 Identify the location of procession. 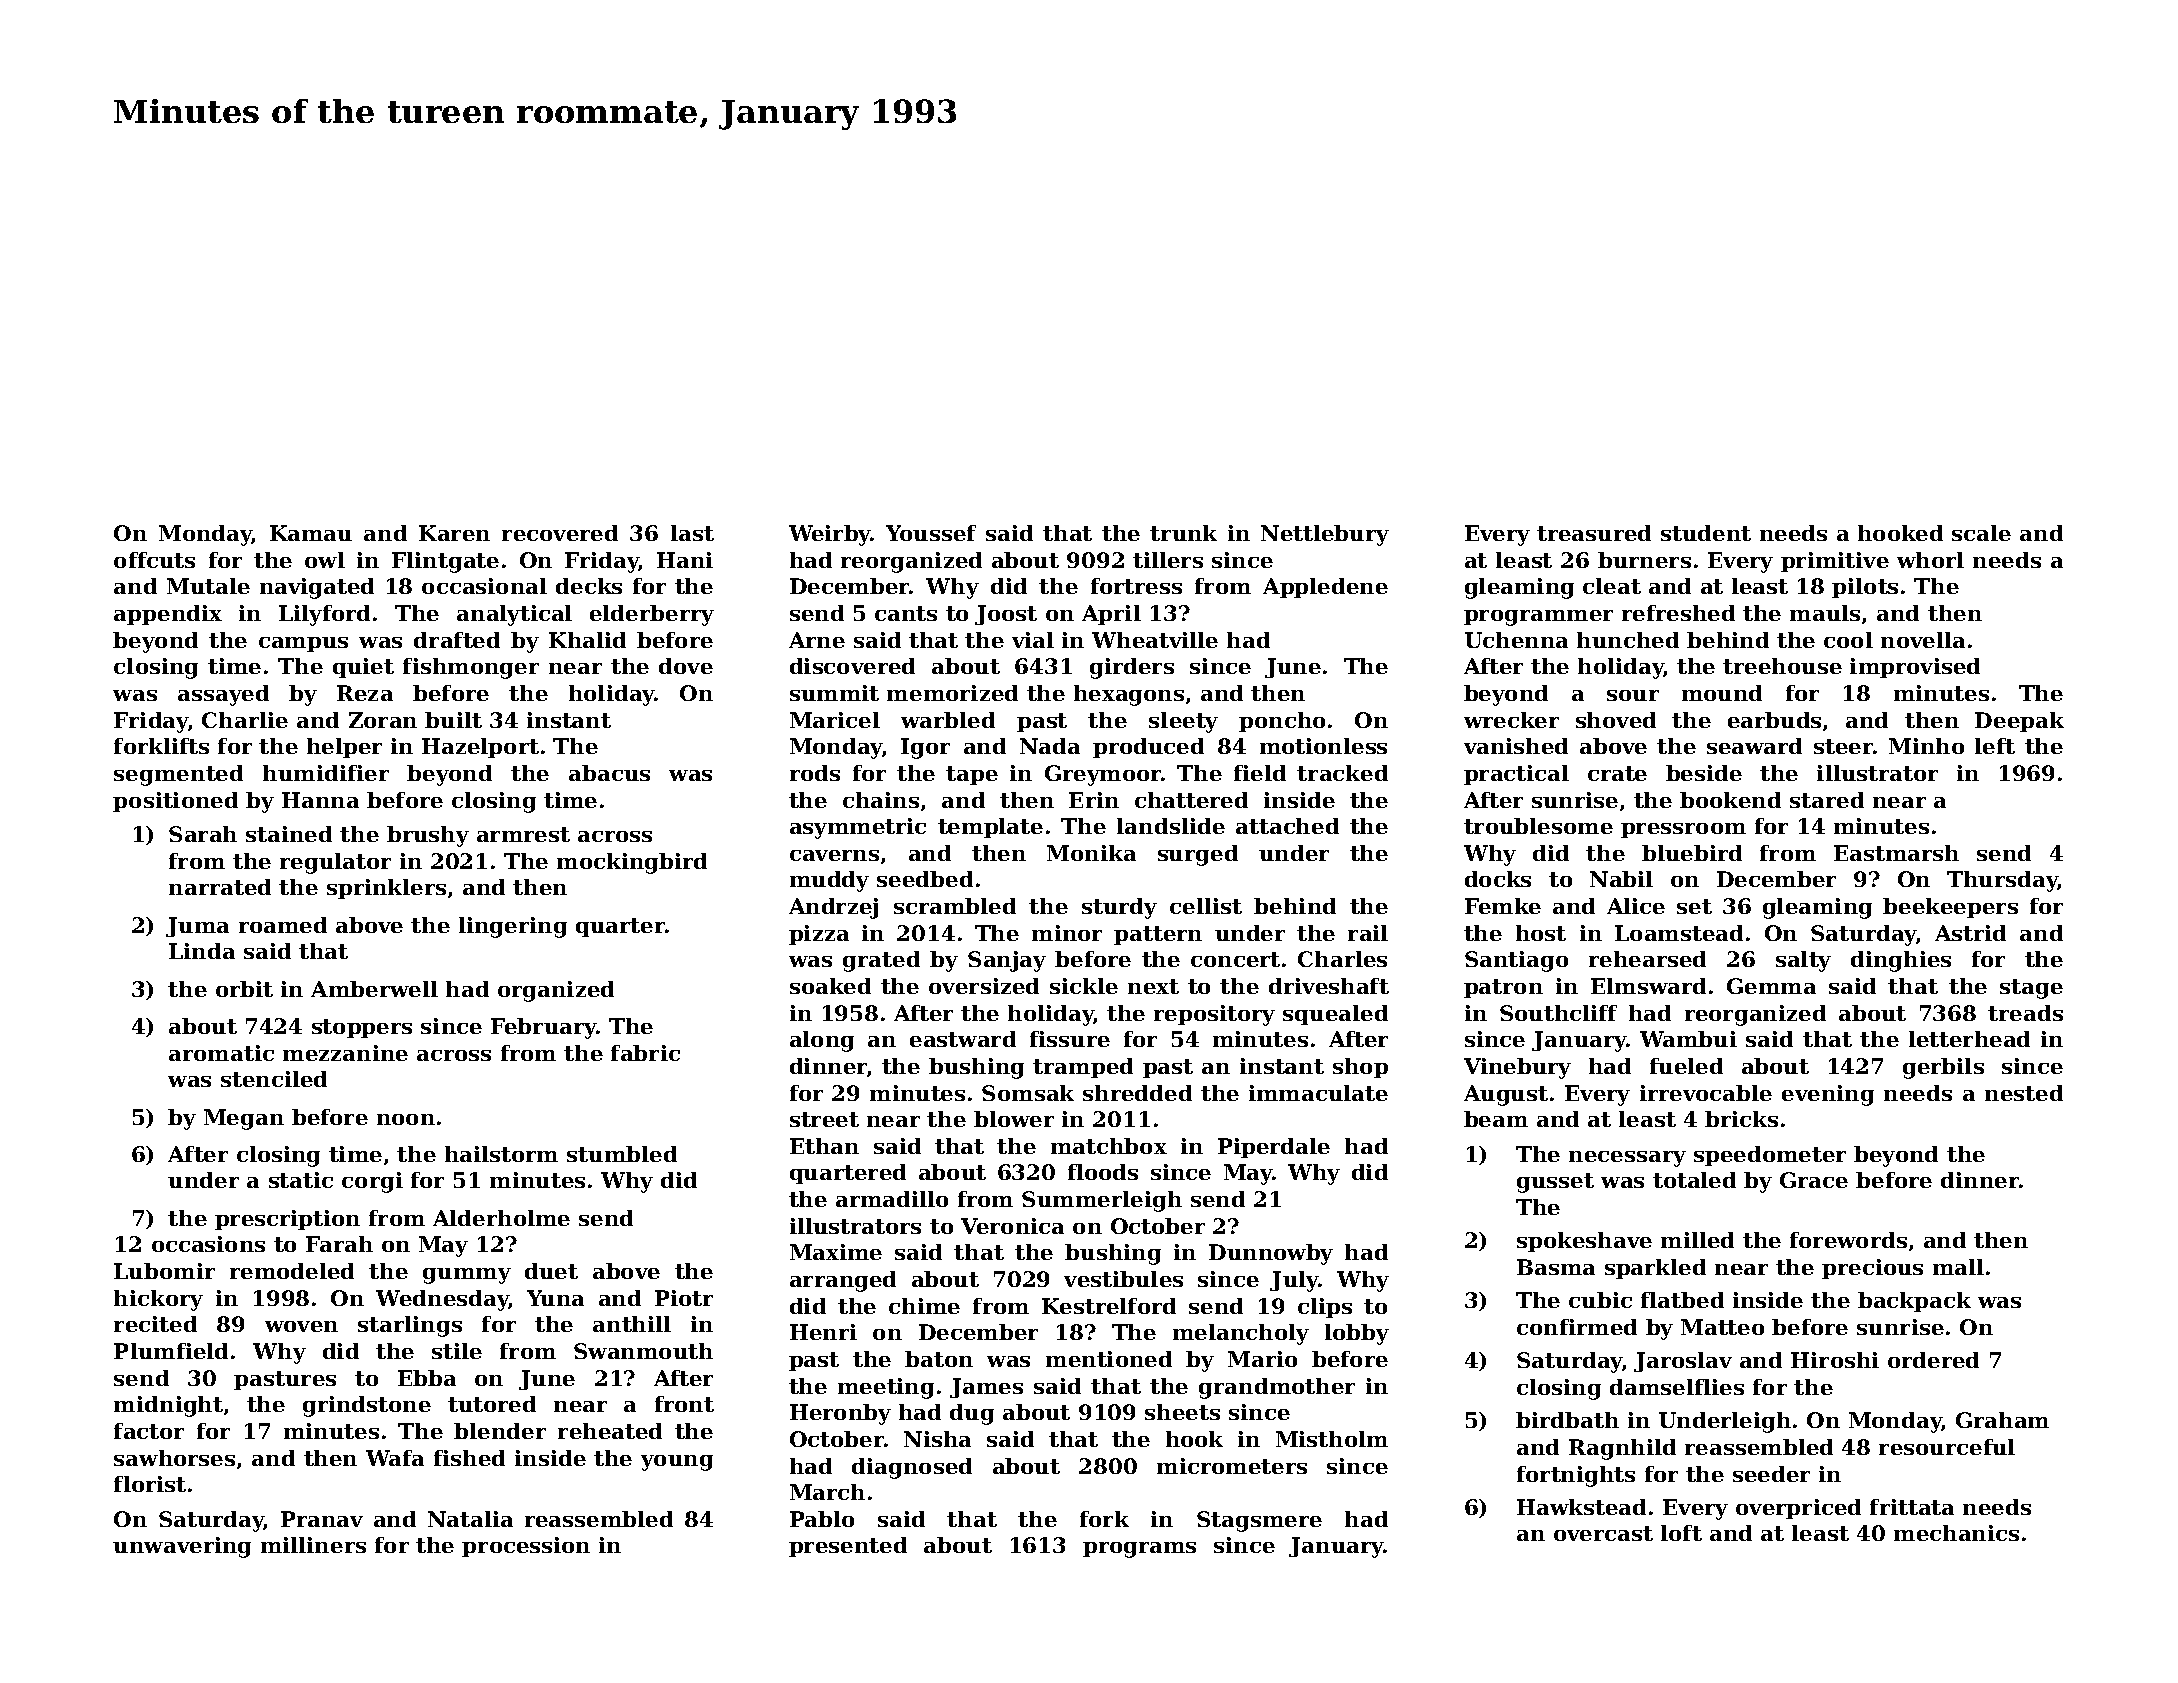
(526, 1547).
